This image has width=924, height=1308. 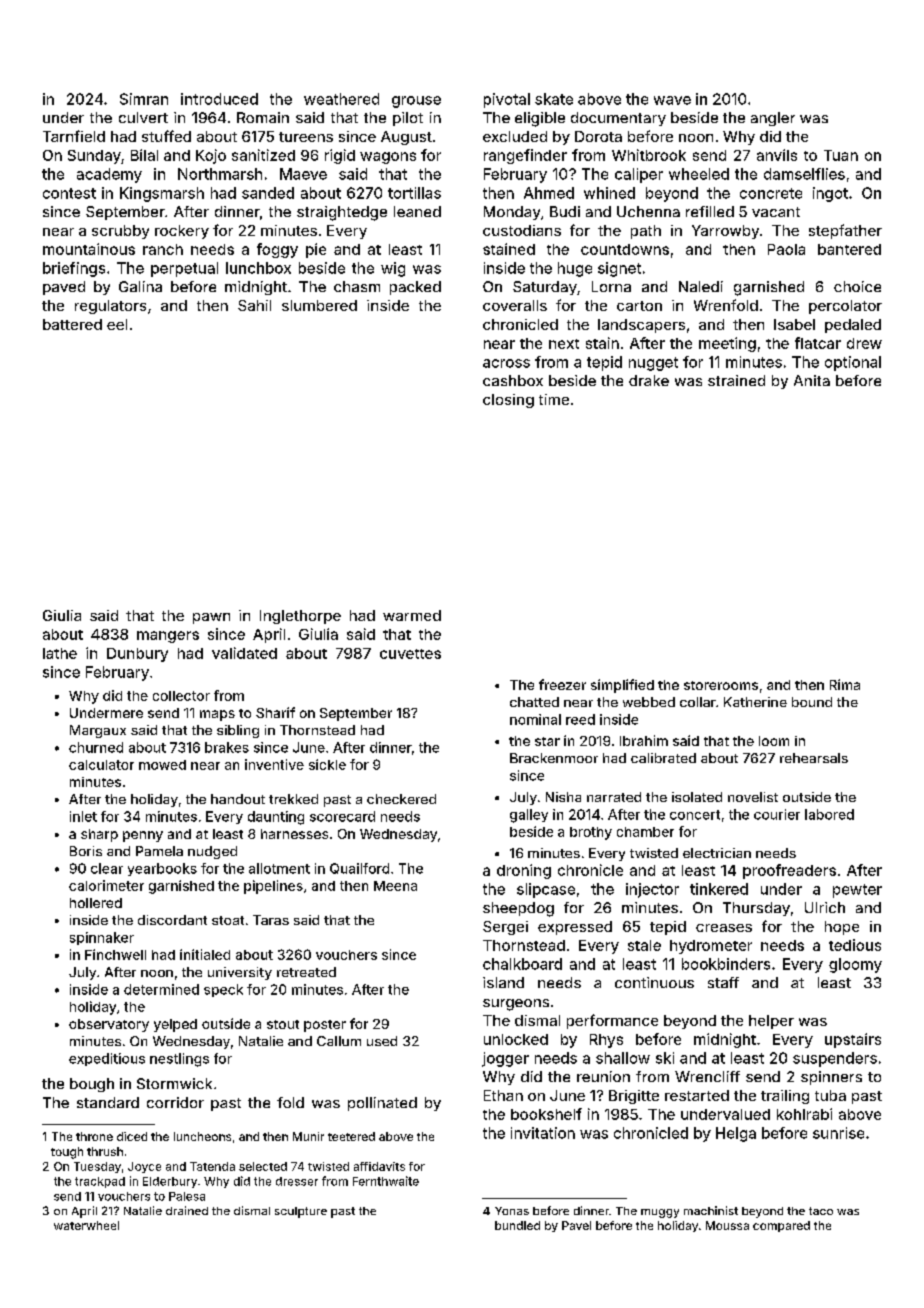 What do you see at coordinates (410, 654) in the image?
I see `cuvettes` at bounding box center [410, 654].
